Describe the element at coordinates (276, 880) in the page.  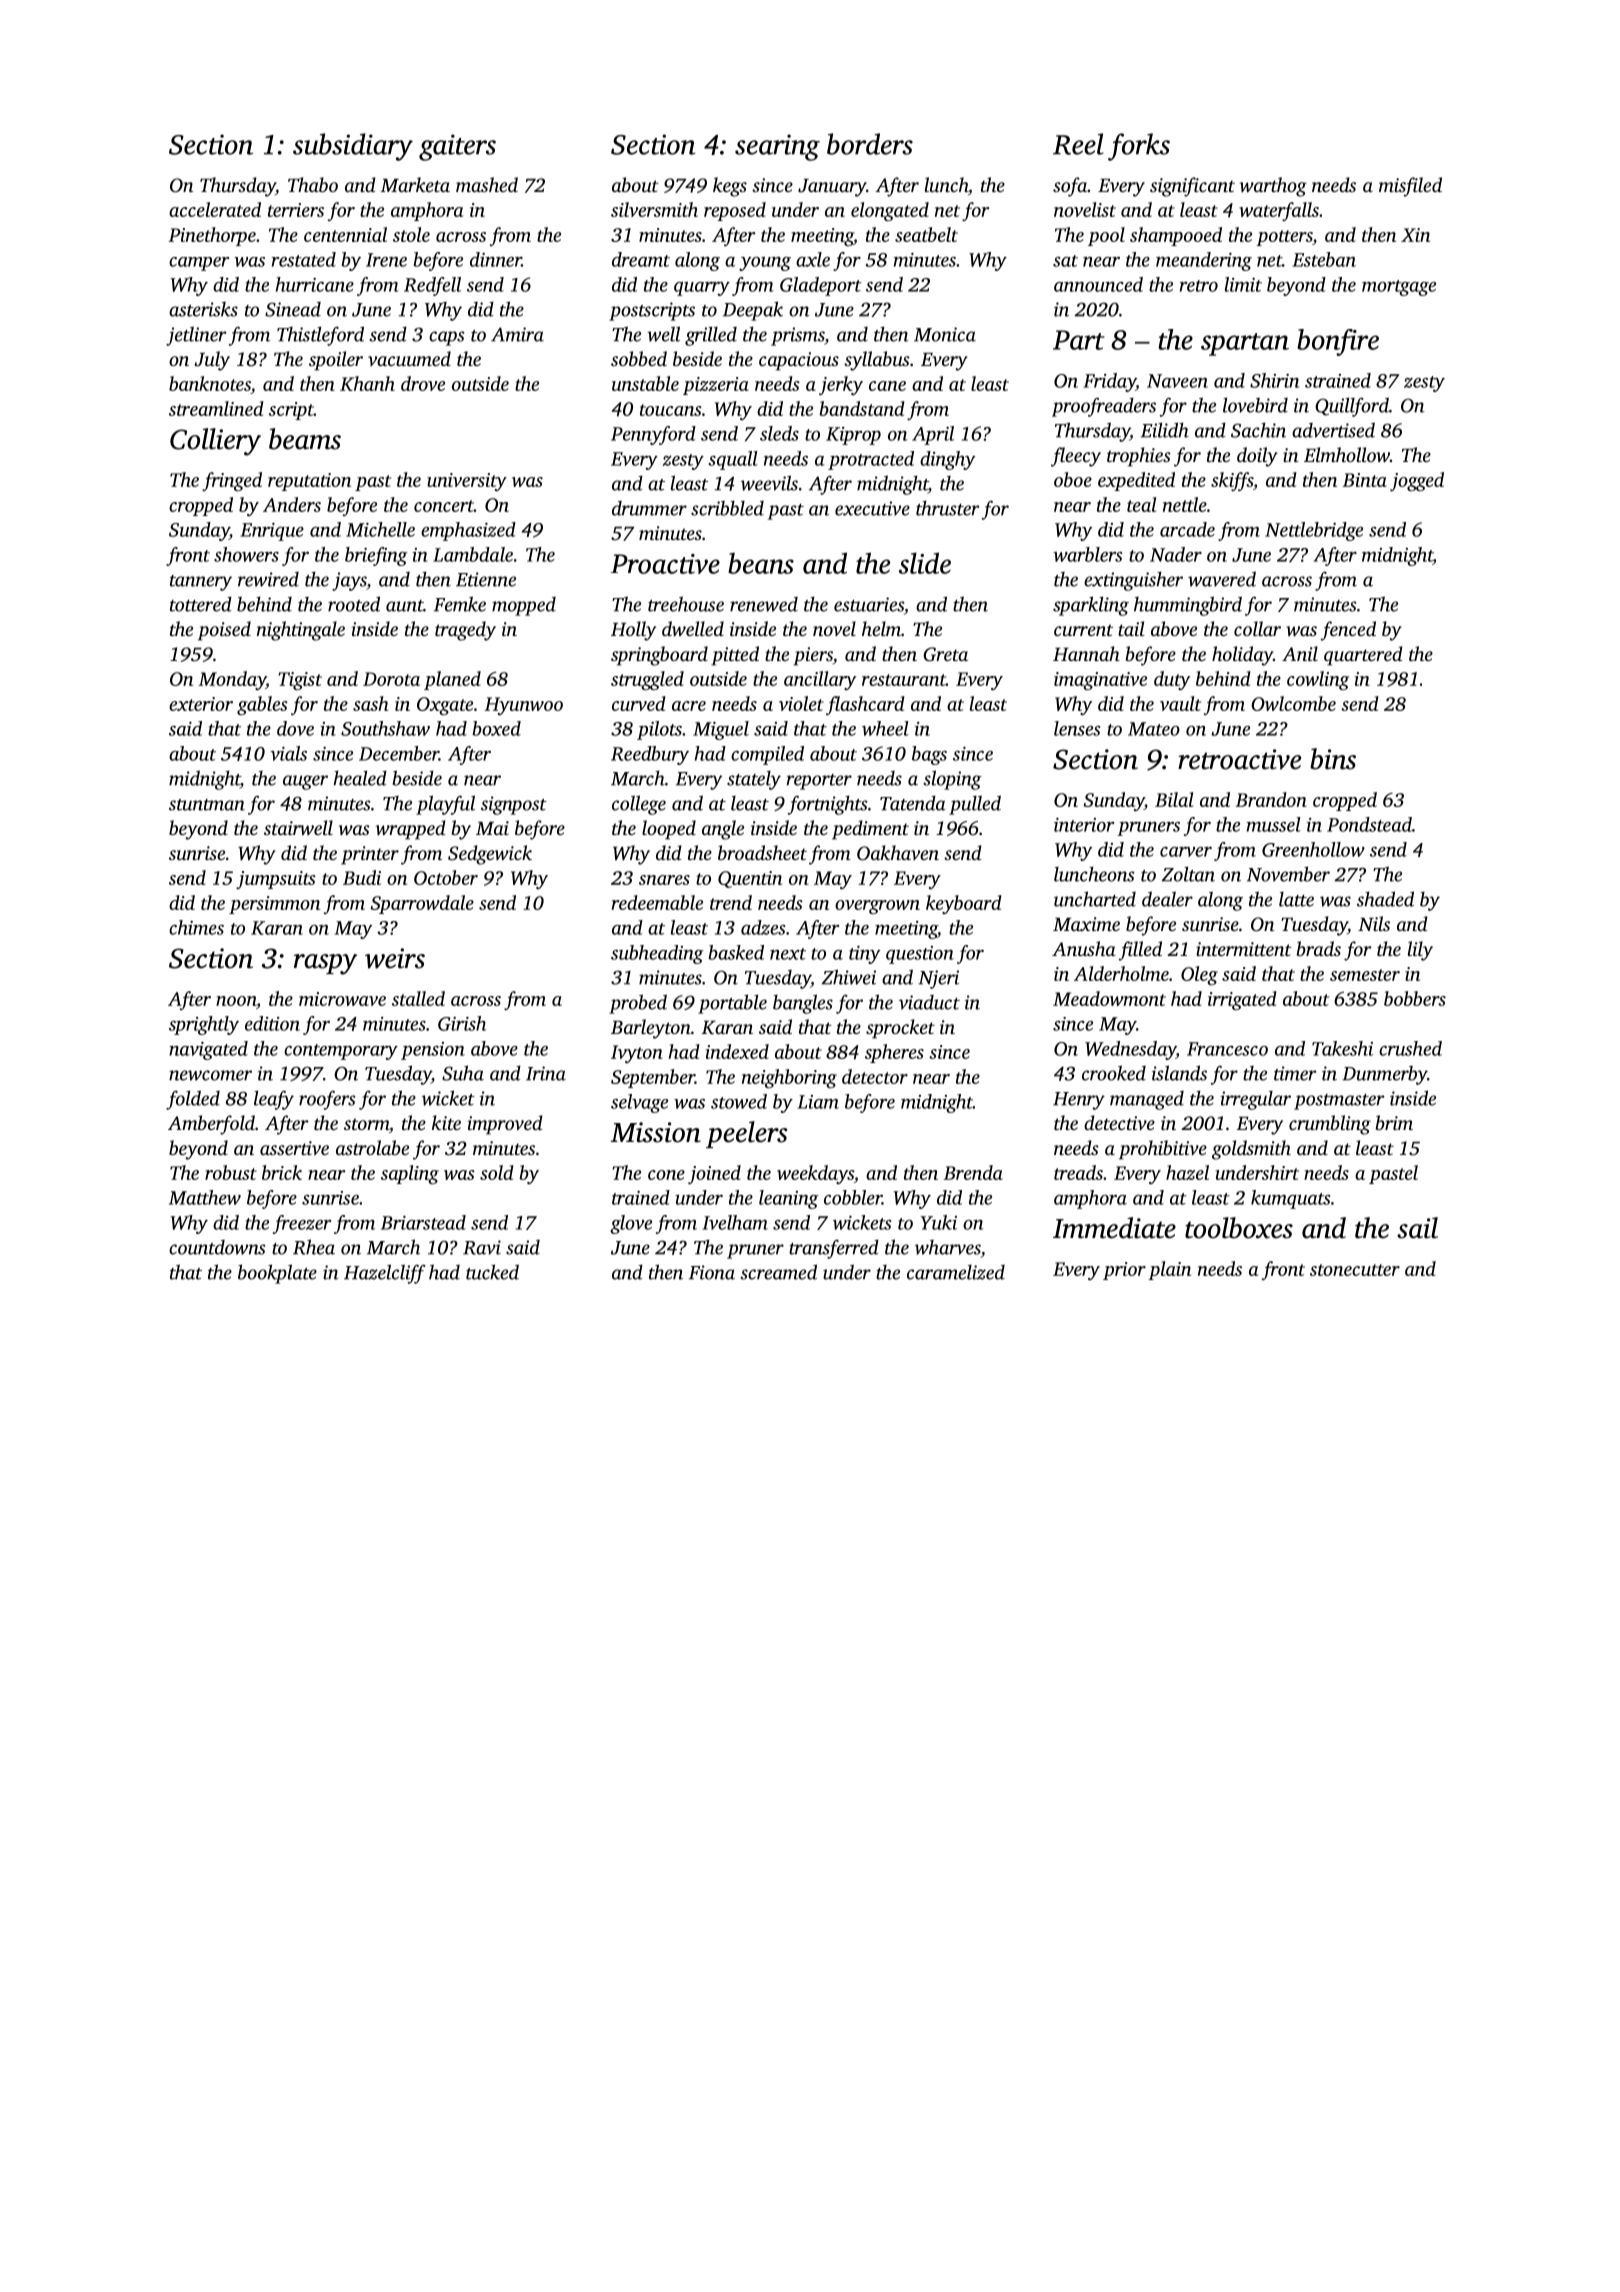
I see `jumpsuits` at that location.
